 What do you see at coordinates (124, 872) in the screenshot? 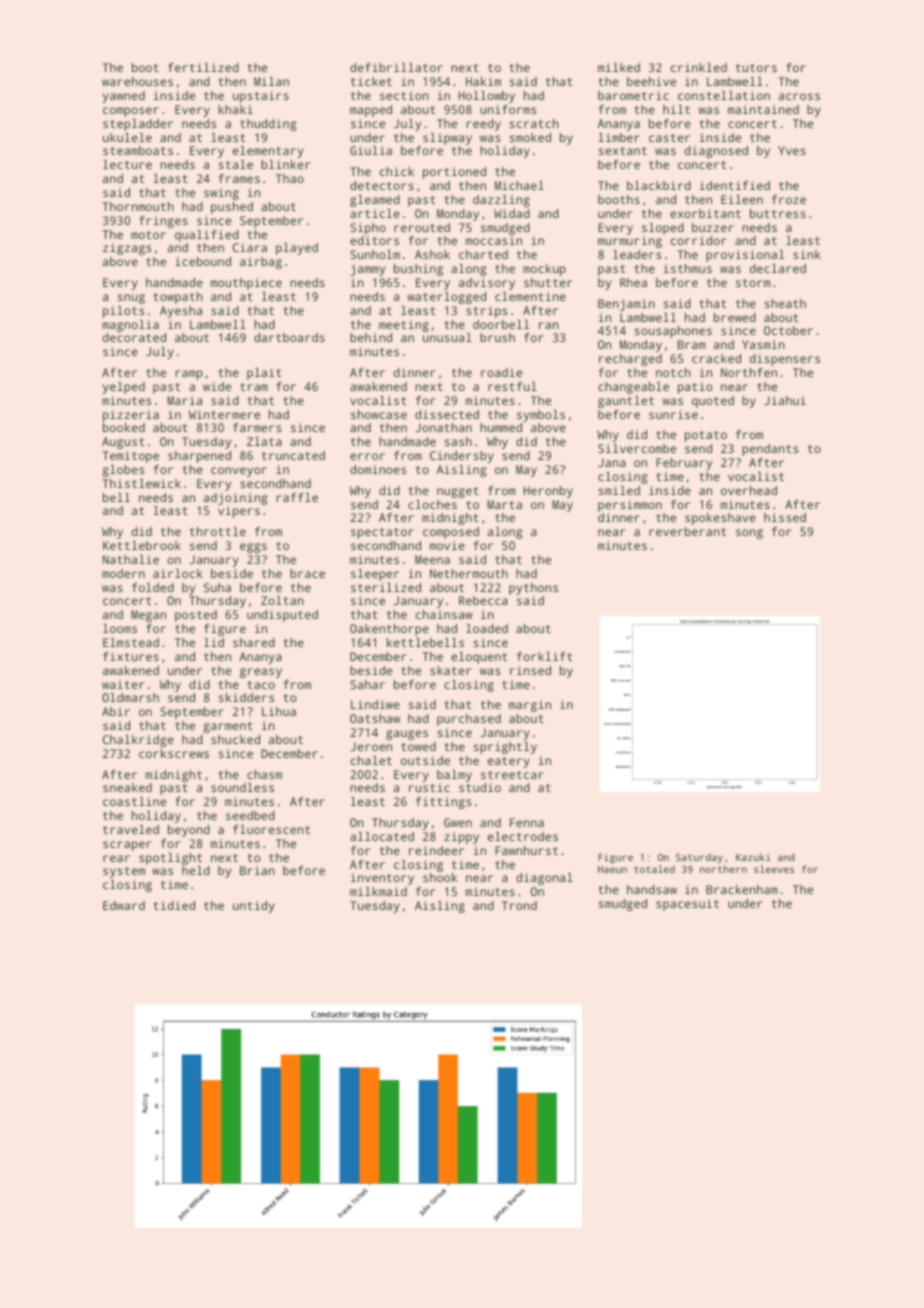
I see `system` at bounding box center [124, 872].
